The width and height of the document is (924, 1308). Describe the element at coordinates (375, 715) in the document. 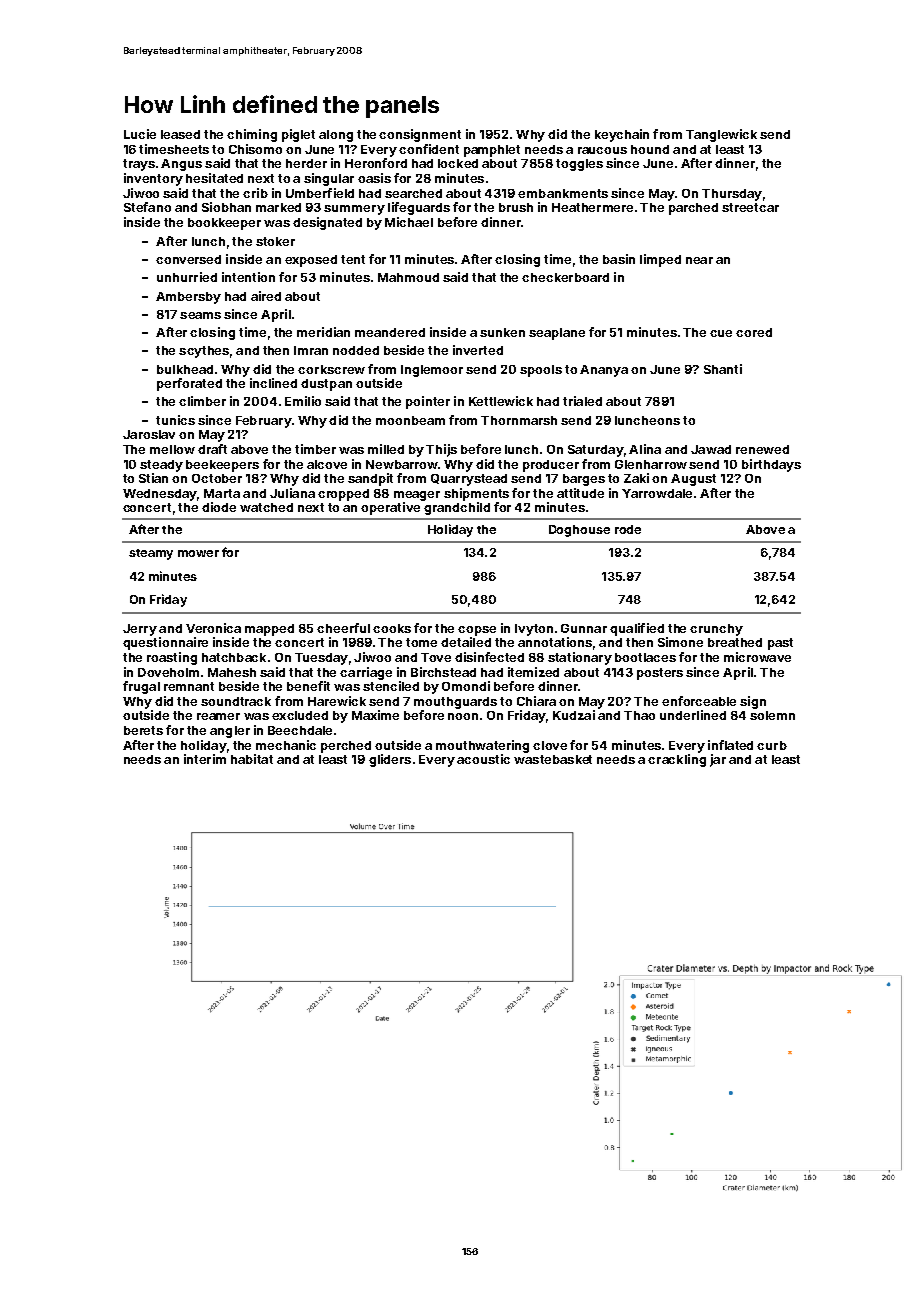

I see `Maxime` at that location.
